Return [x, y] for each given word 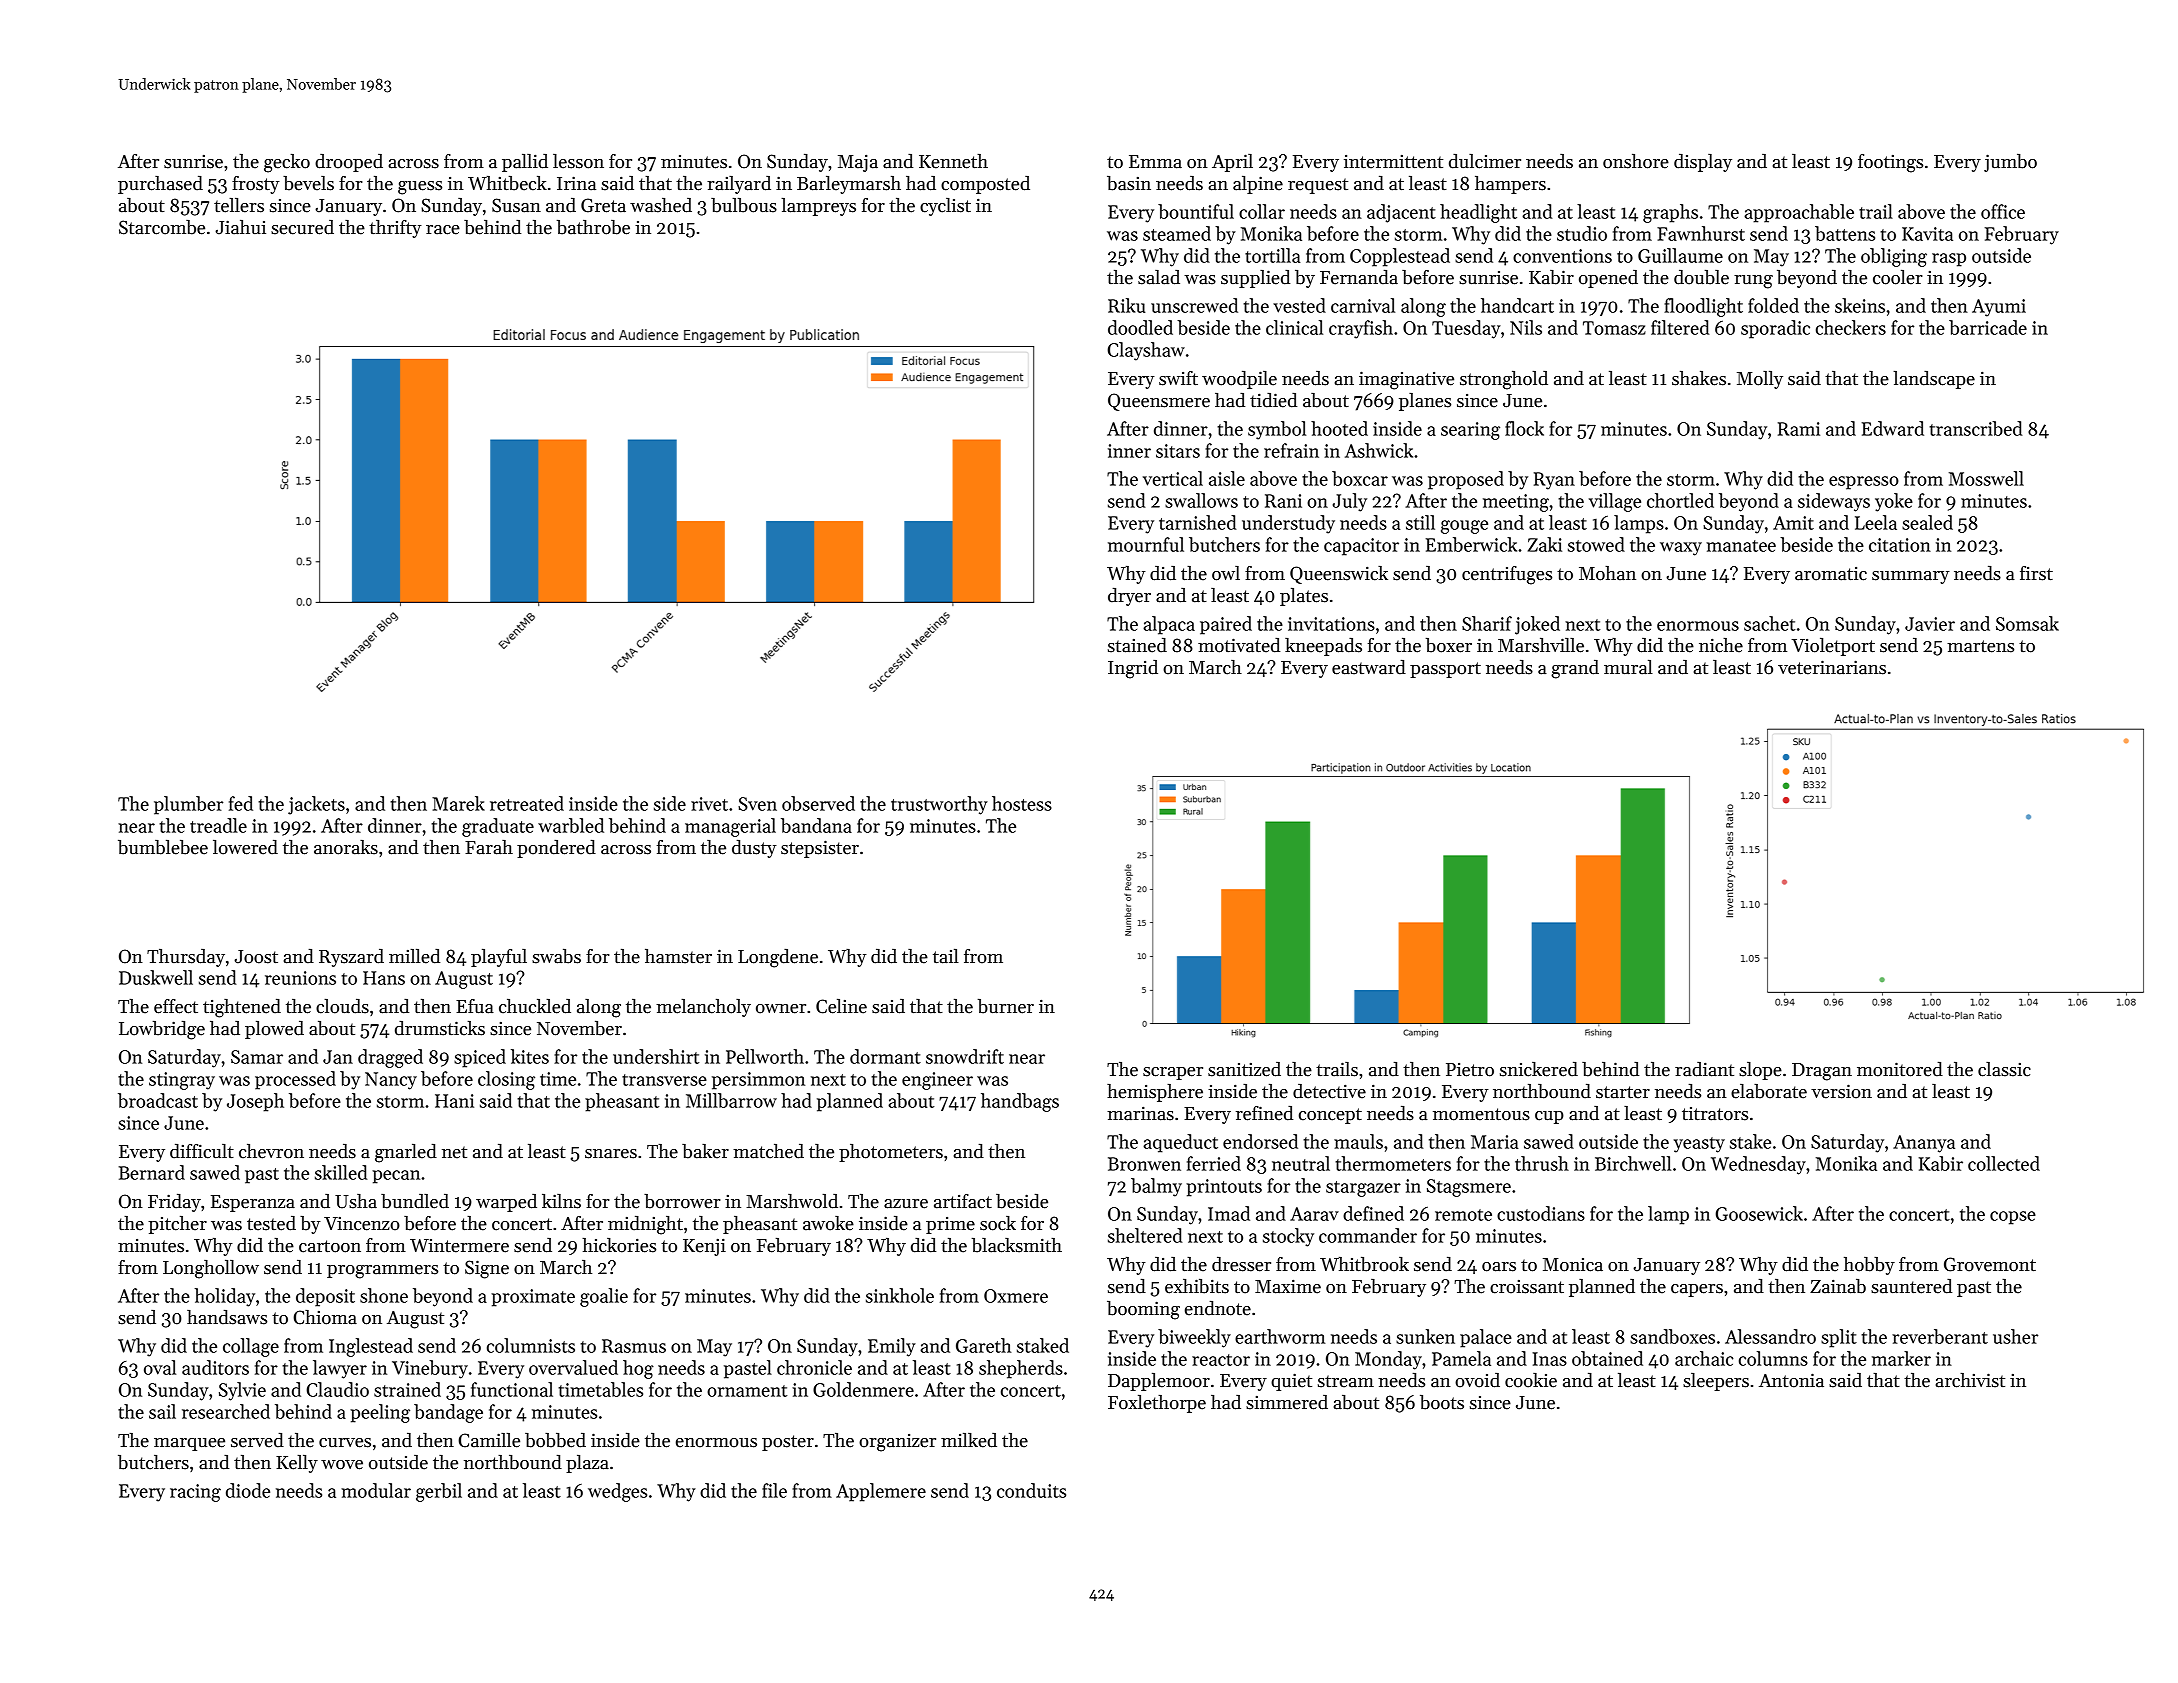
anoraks [346, 847]
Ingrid [1133, 669]
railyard [739, 185]
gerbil [439, 1492]
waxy [1681, 549]
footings [1890, 163]
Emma [1155, 162]
